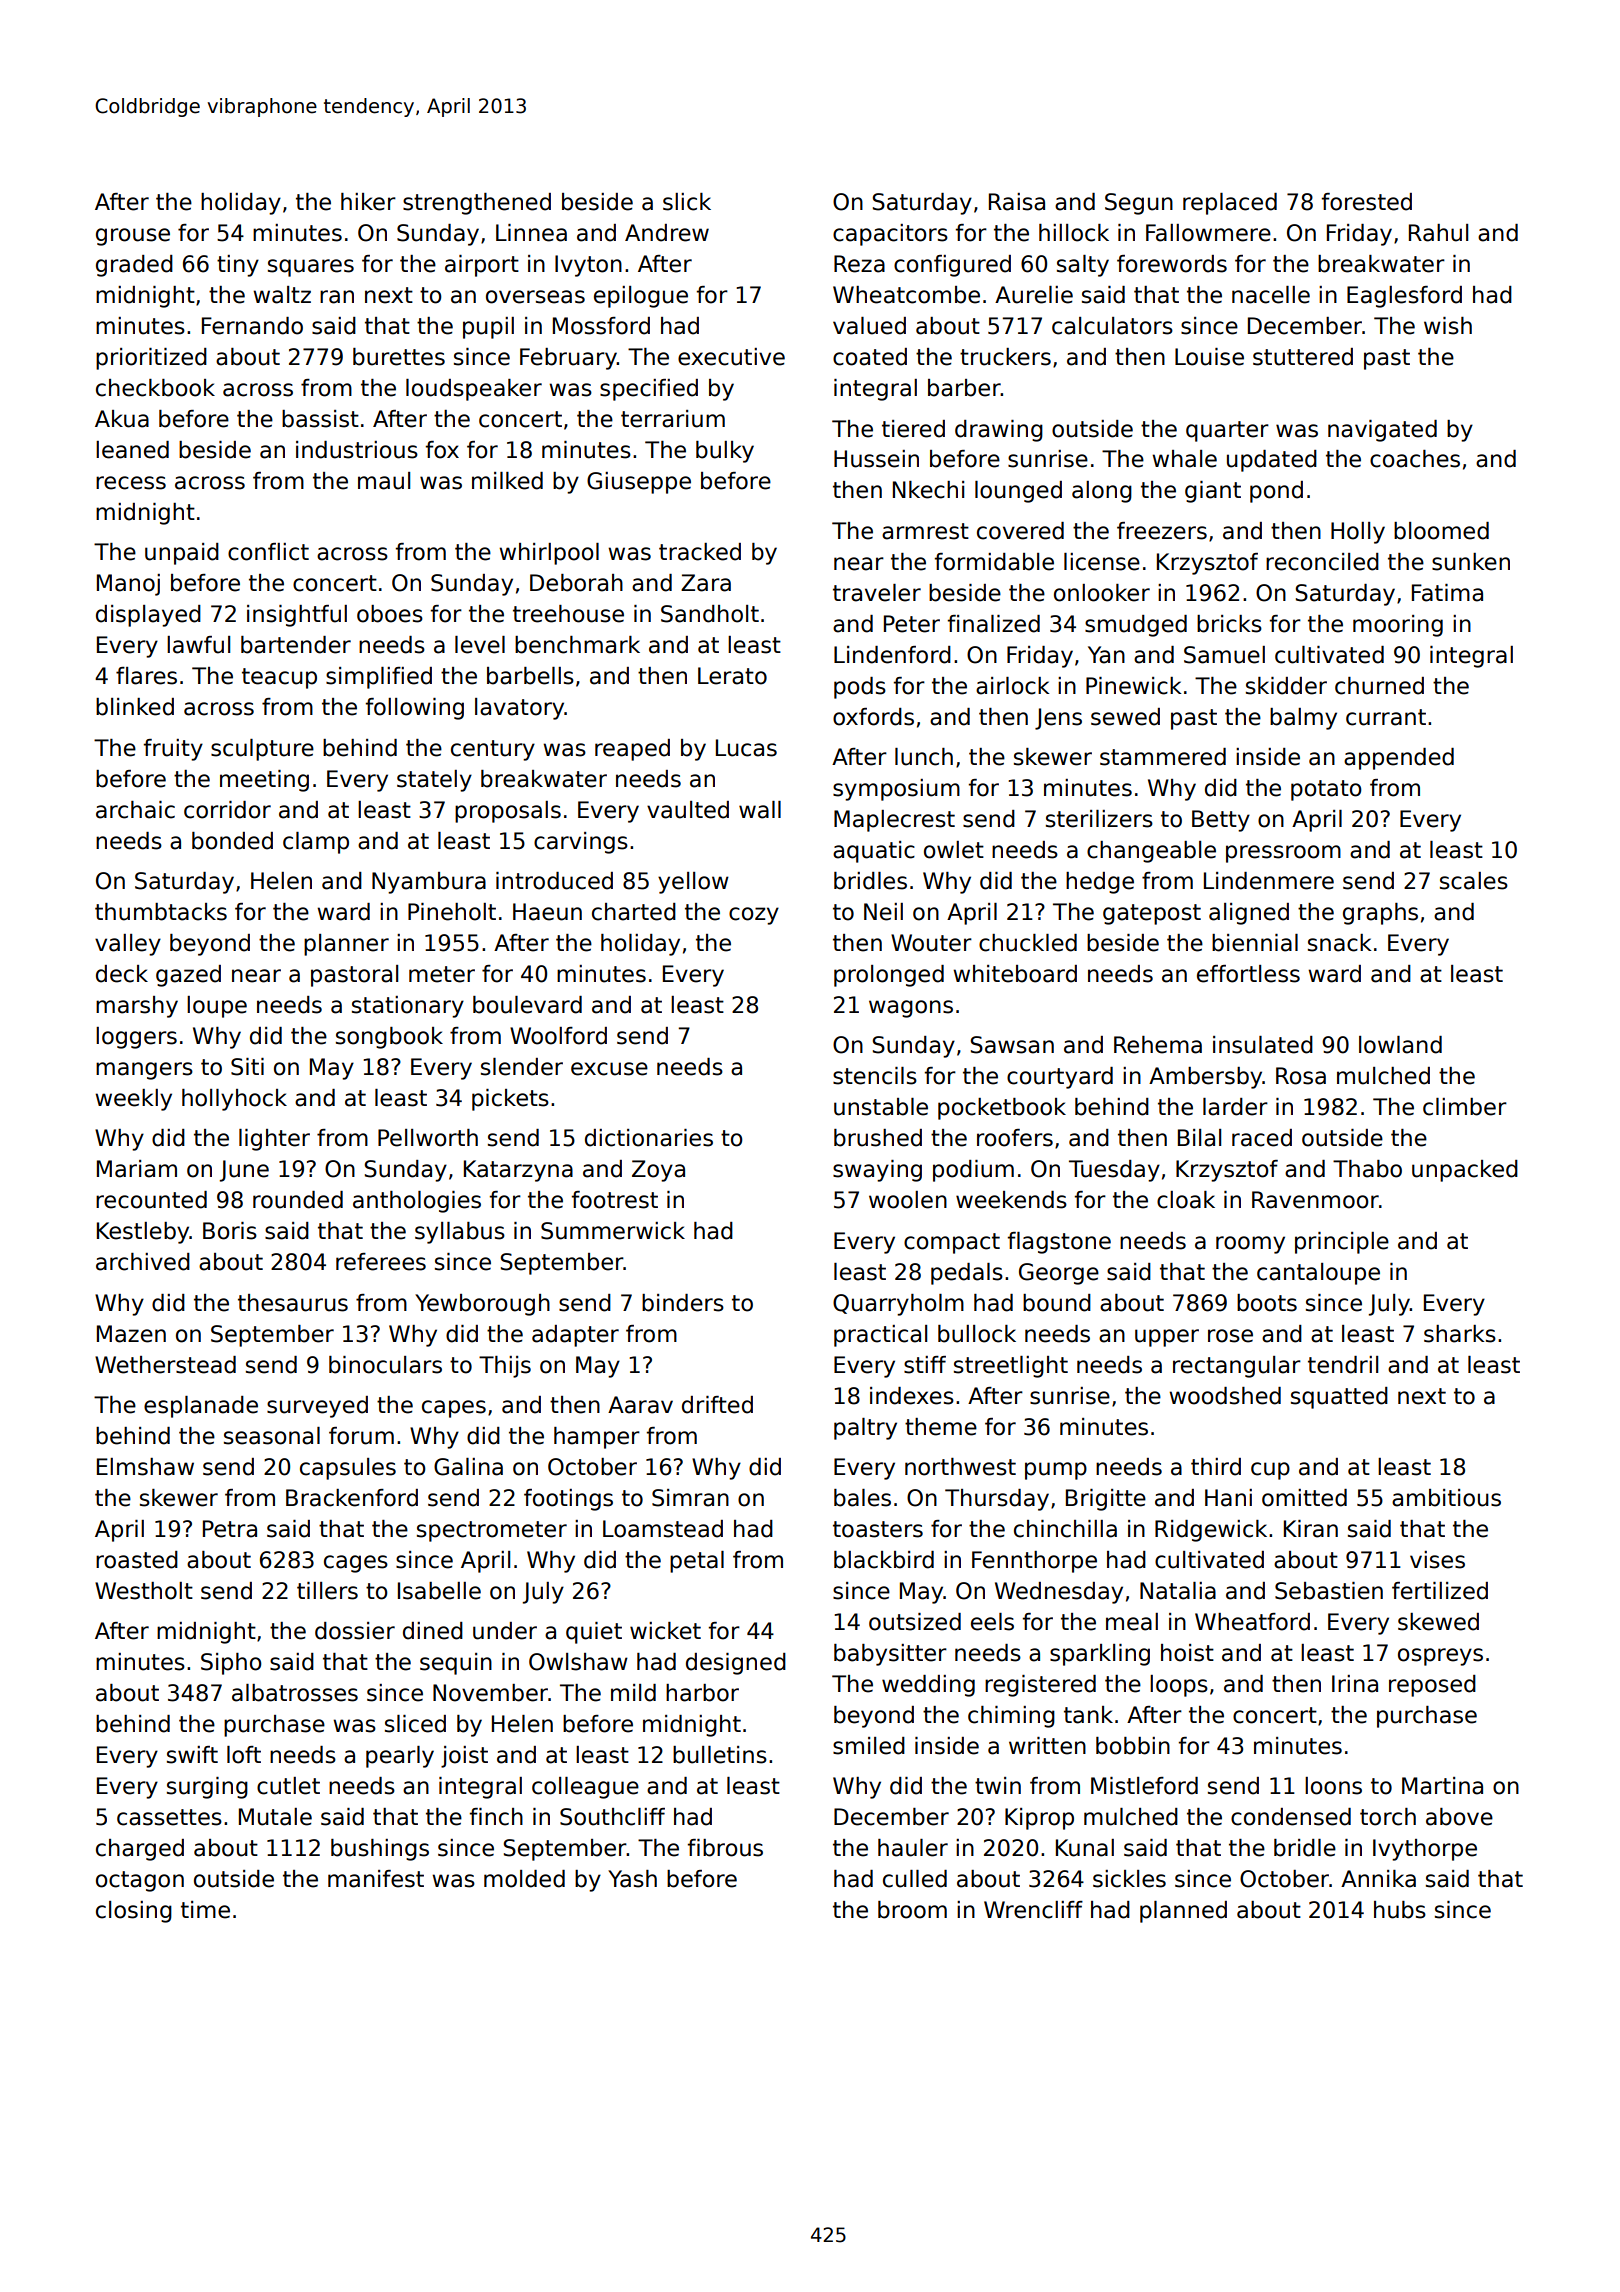 Image resolution: width=1620 pixels, height=2292 pixels. Describe the element at coordinates (1311, 1529) in the screenshot. I see `Kiran` at that location.
